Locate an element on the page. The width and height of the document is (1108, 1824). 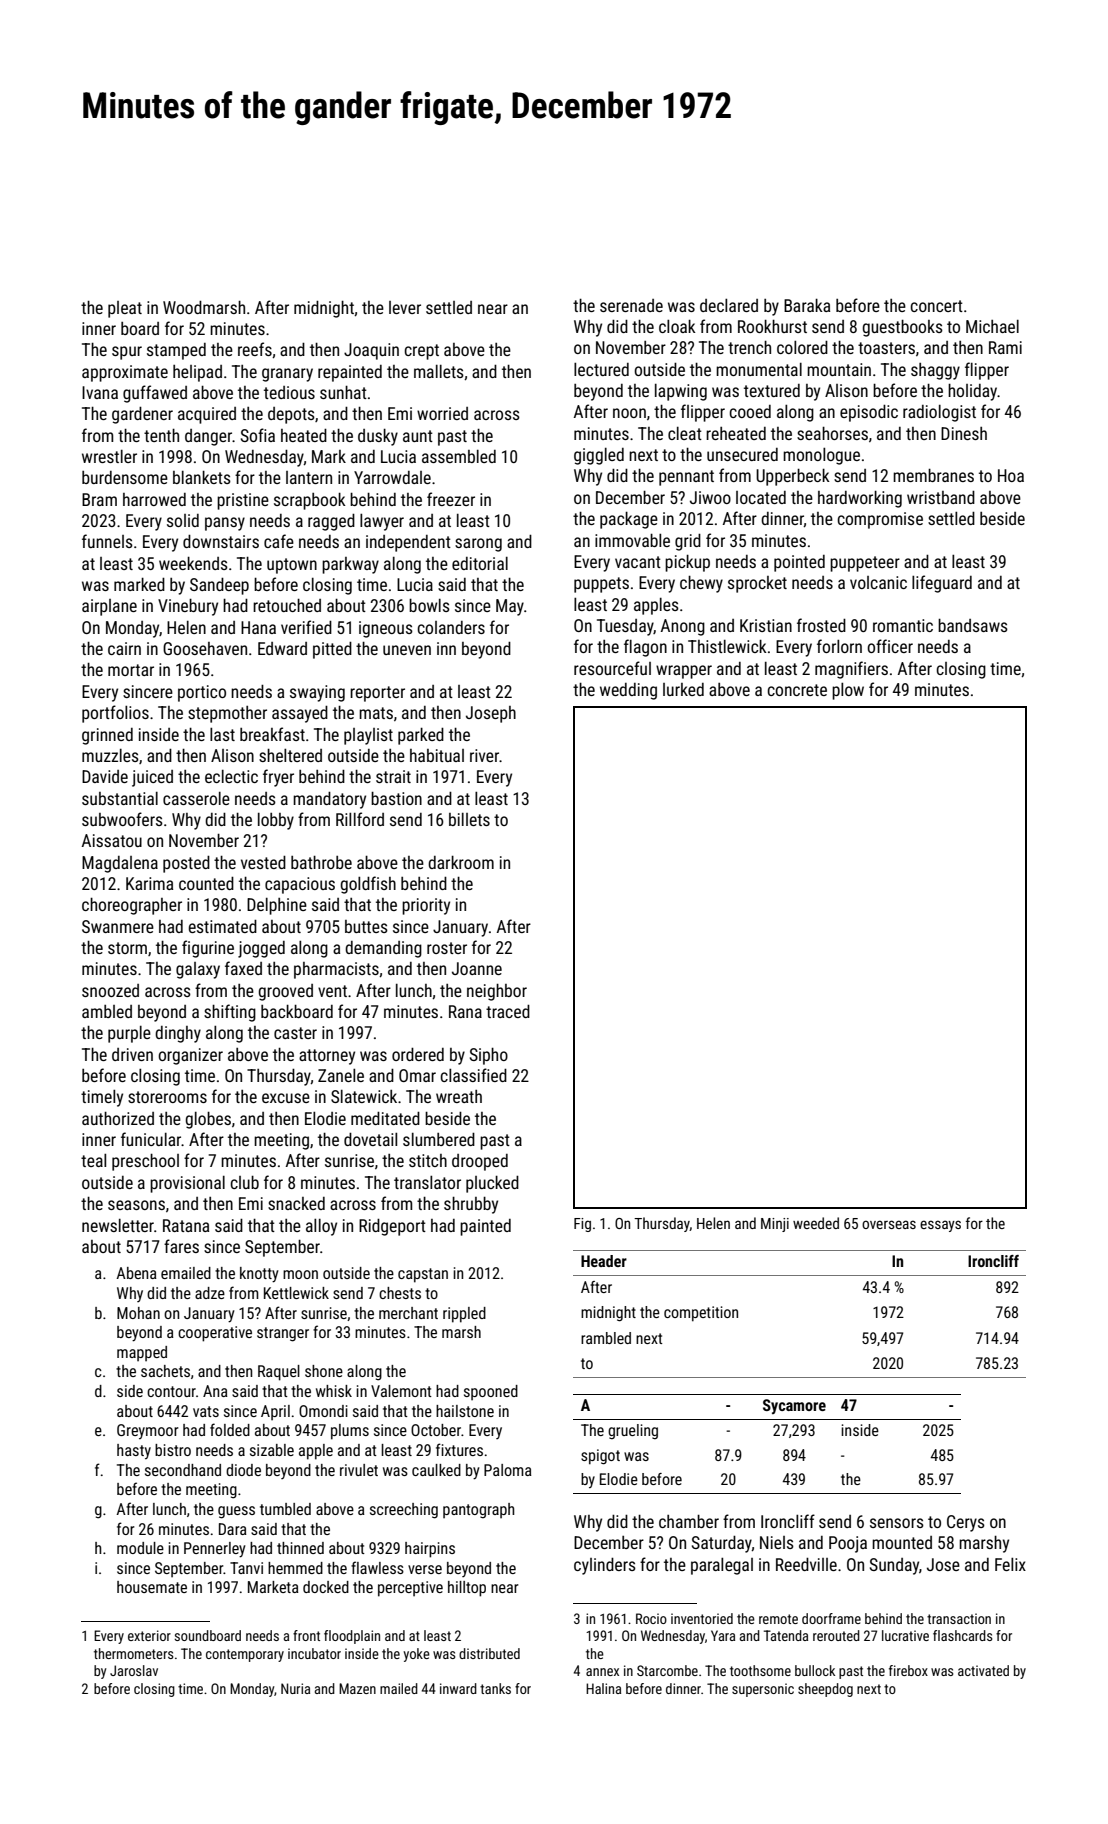
Header is located at coordinates (604, 1261).
